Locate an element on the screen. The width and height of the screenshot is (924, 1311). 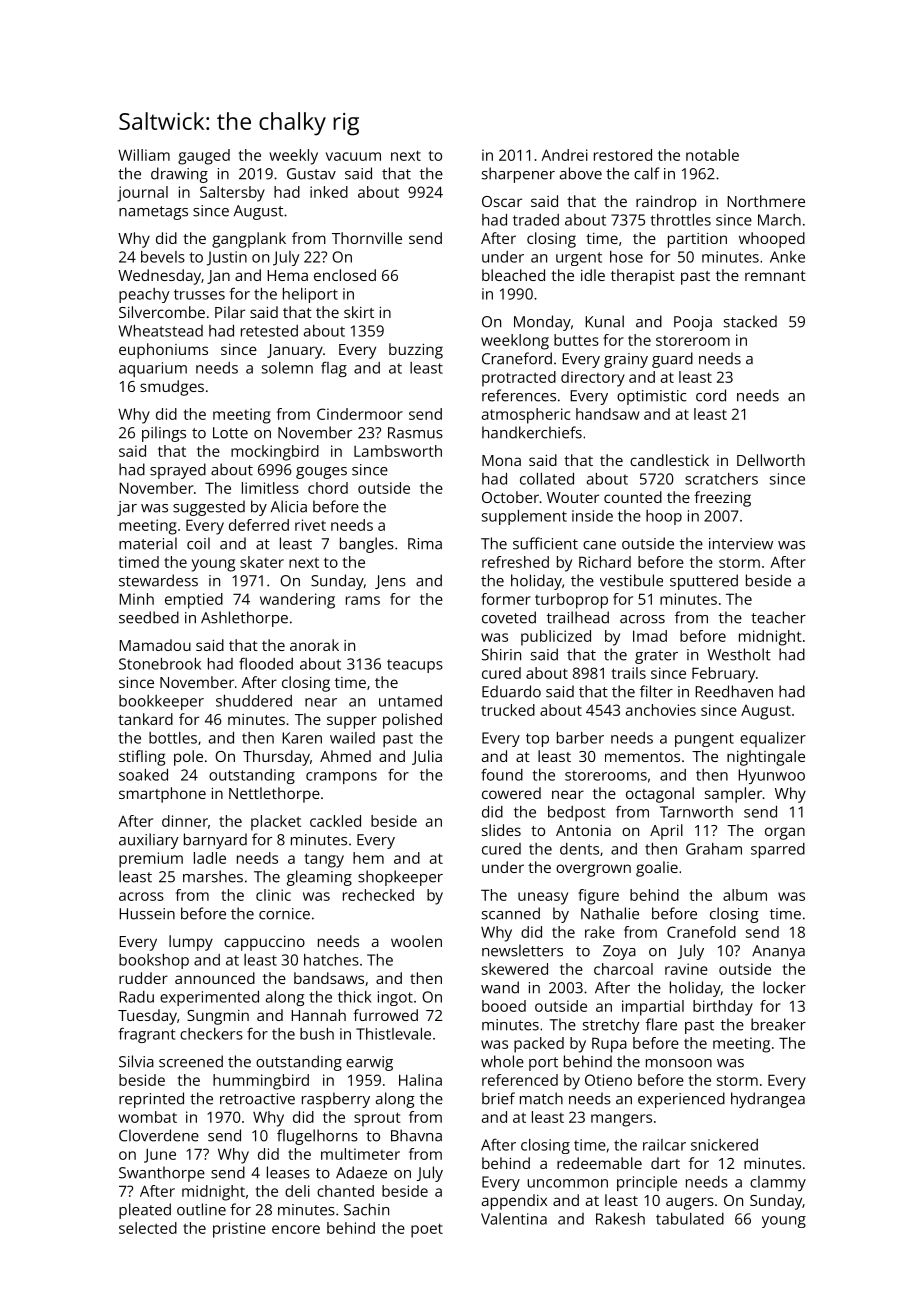
smudges is located at coordinates (172, 388).
